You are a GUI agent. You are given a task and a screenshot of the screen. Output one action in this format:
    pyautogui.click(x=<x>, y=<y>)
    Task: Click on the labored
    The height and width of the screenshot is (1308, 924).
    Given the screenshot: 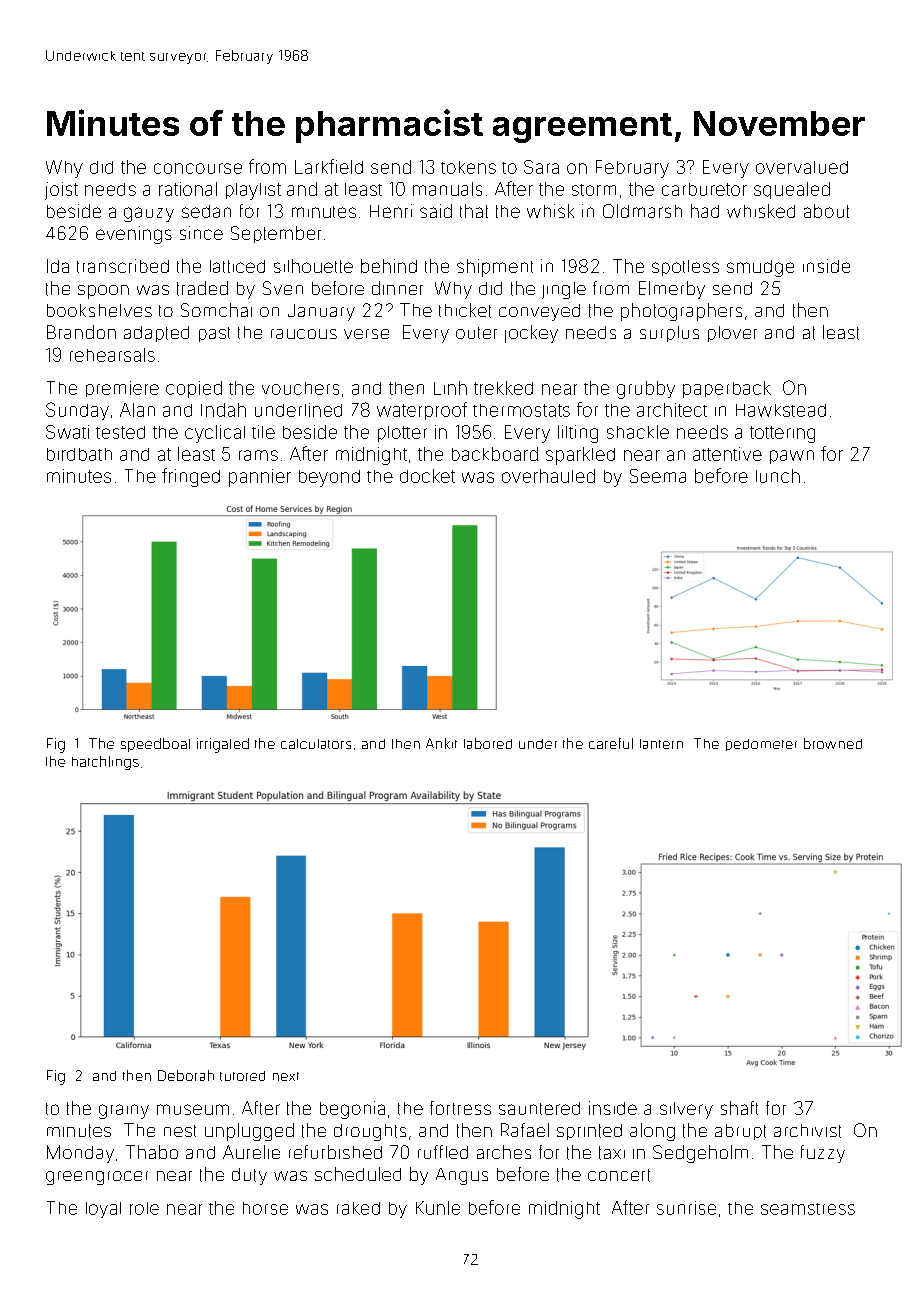 What is the action you would take?
    pyautogui.click(x=488, y=743)
